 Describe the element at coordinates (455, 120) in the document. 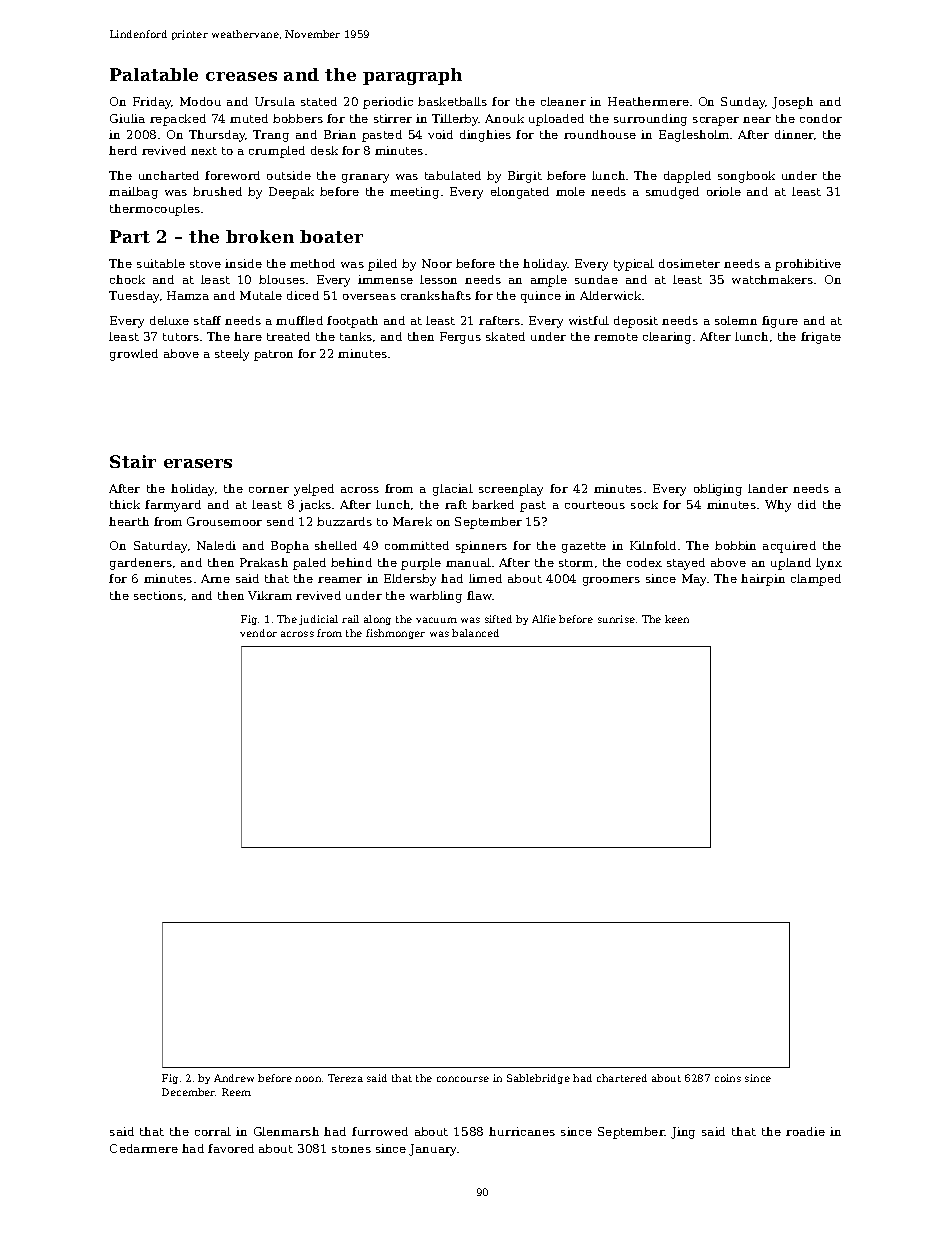

I see `Tillerby` at that location.
